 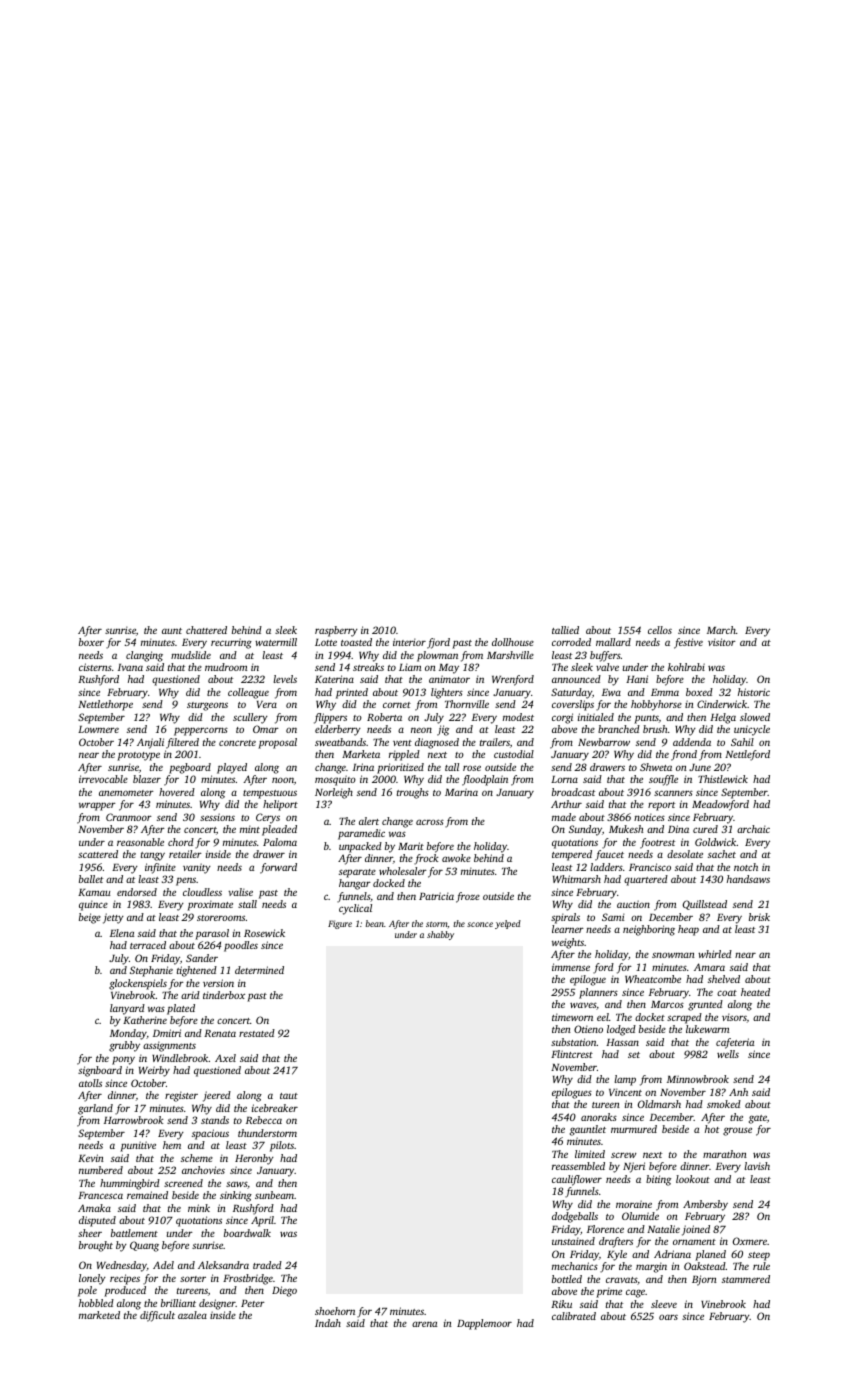 I want to click on irrevocable, so click(x=103, y=779).
